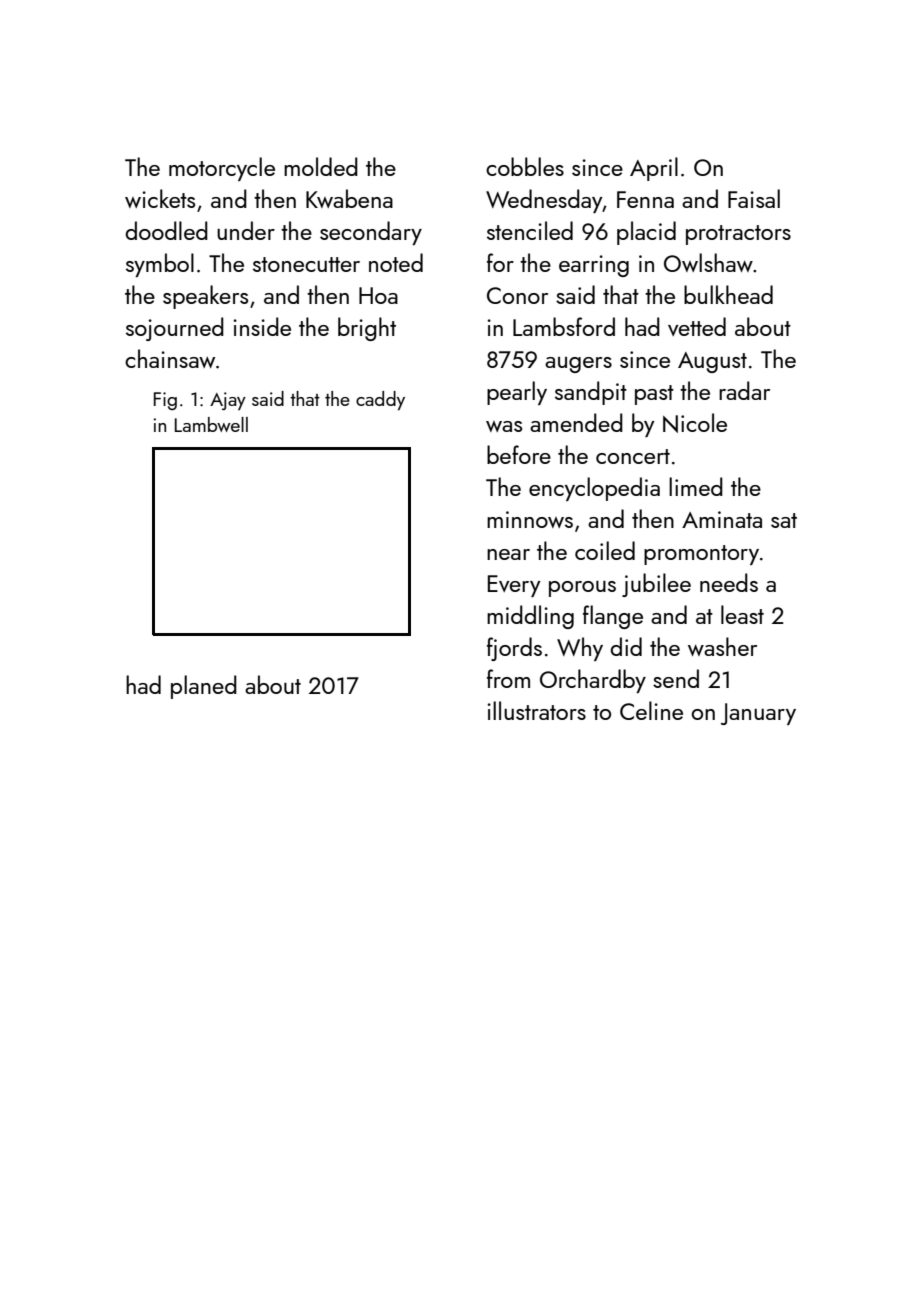  I want to click on chainsaw, so click(170, 358).
